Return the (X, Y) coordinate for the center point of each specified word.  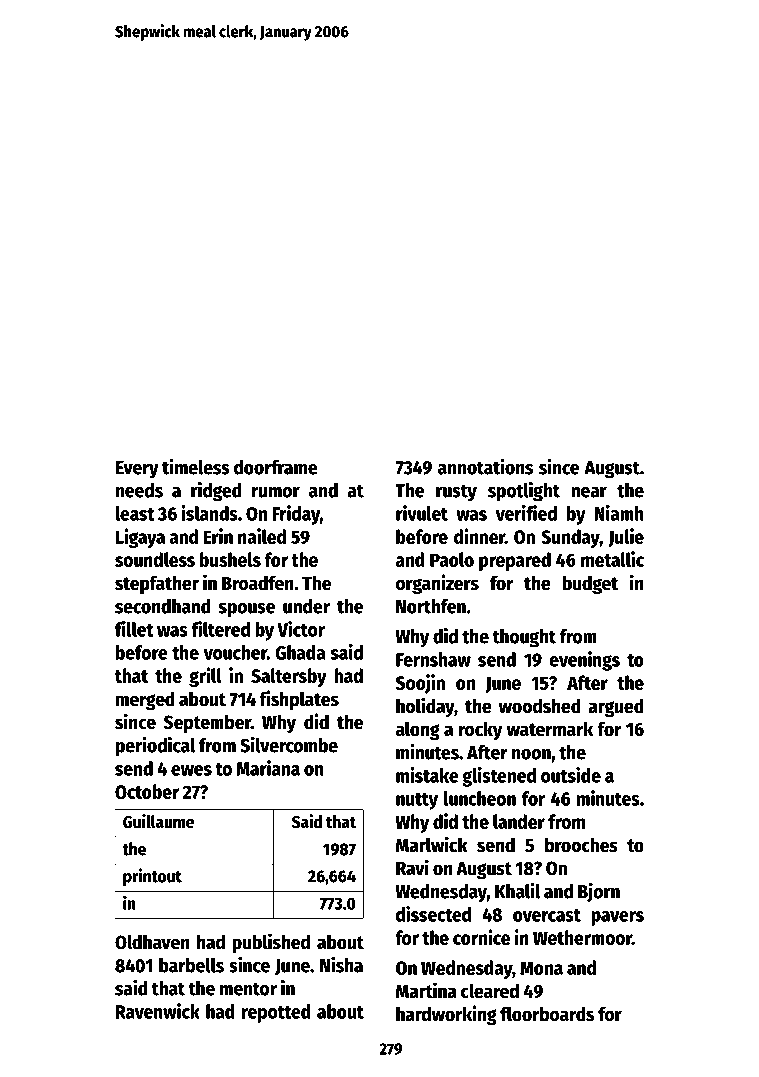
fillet (134, 629)
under (306, 606)
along (418, 730)
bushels (230, 559)
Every (137, 470)
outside (571, 775)
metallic (612, 559)
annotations (485, 466)
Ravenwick (158, 1011)
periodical (155, 746)
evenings (584, 661)
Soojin (420, 684)
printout (152, 877)
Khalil (517, 890)
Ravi (412, 867)
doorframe (276, 467)
